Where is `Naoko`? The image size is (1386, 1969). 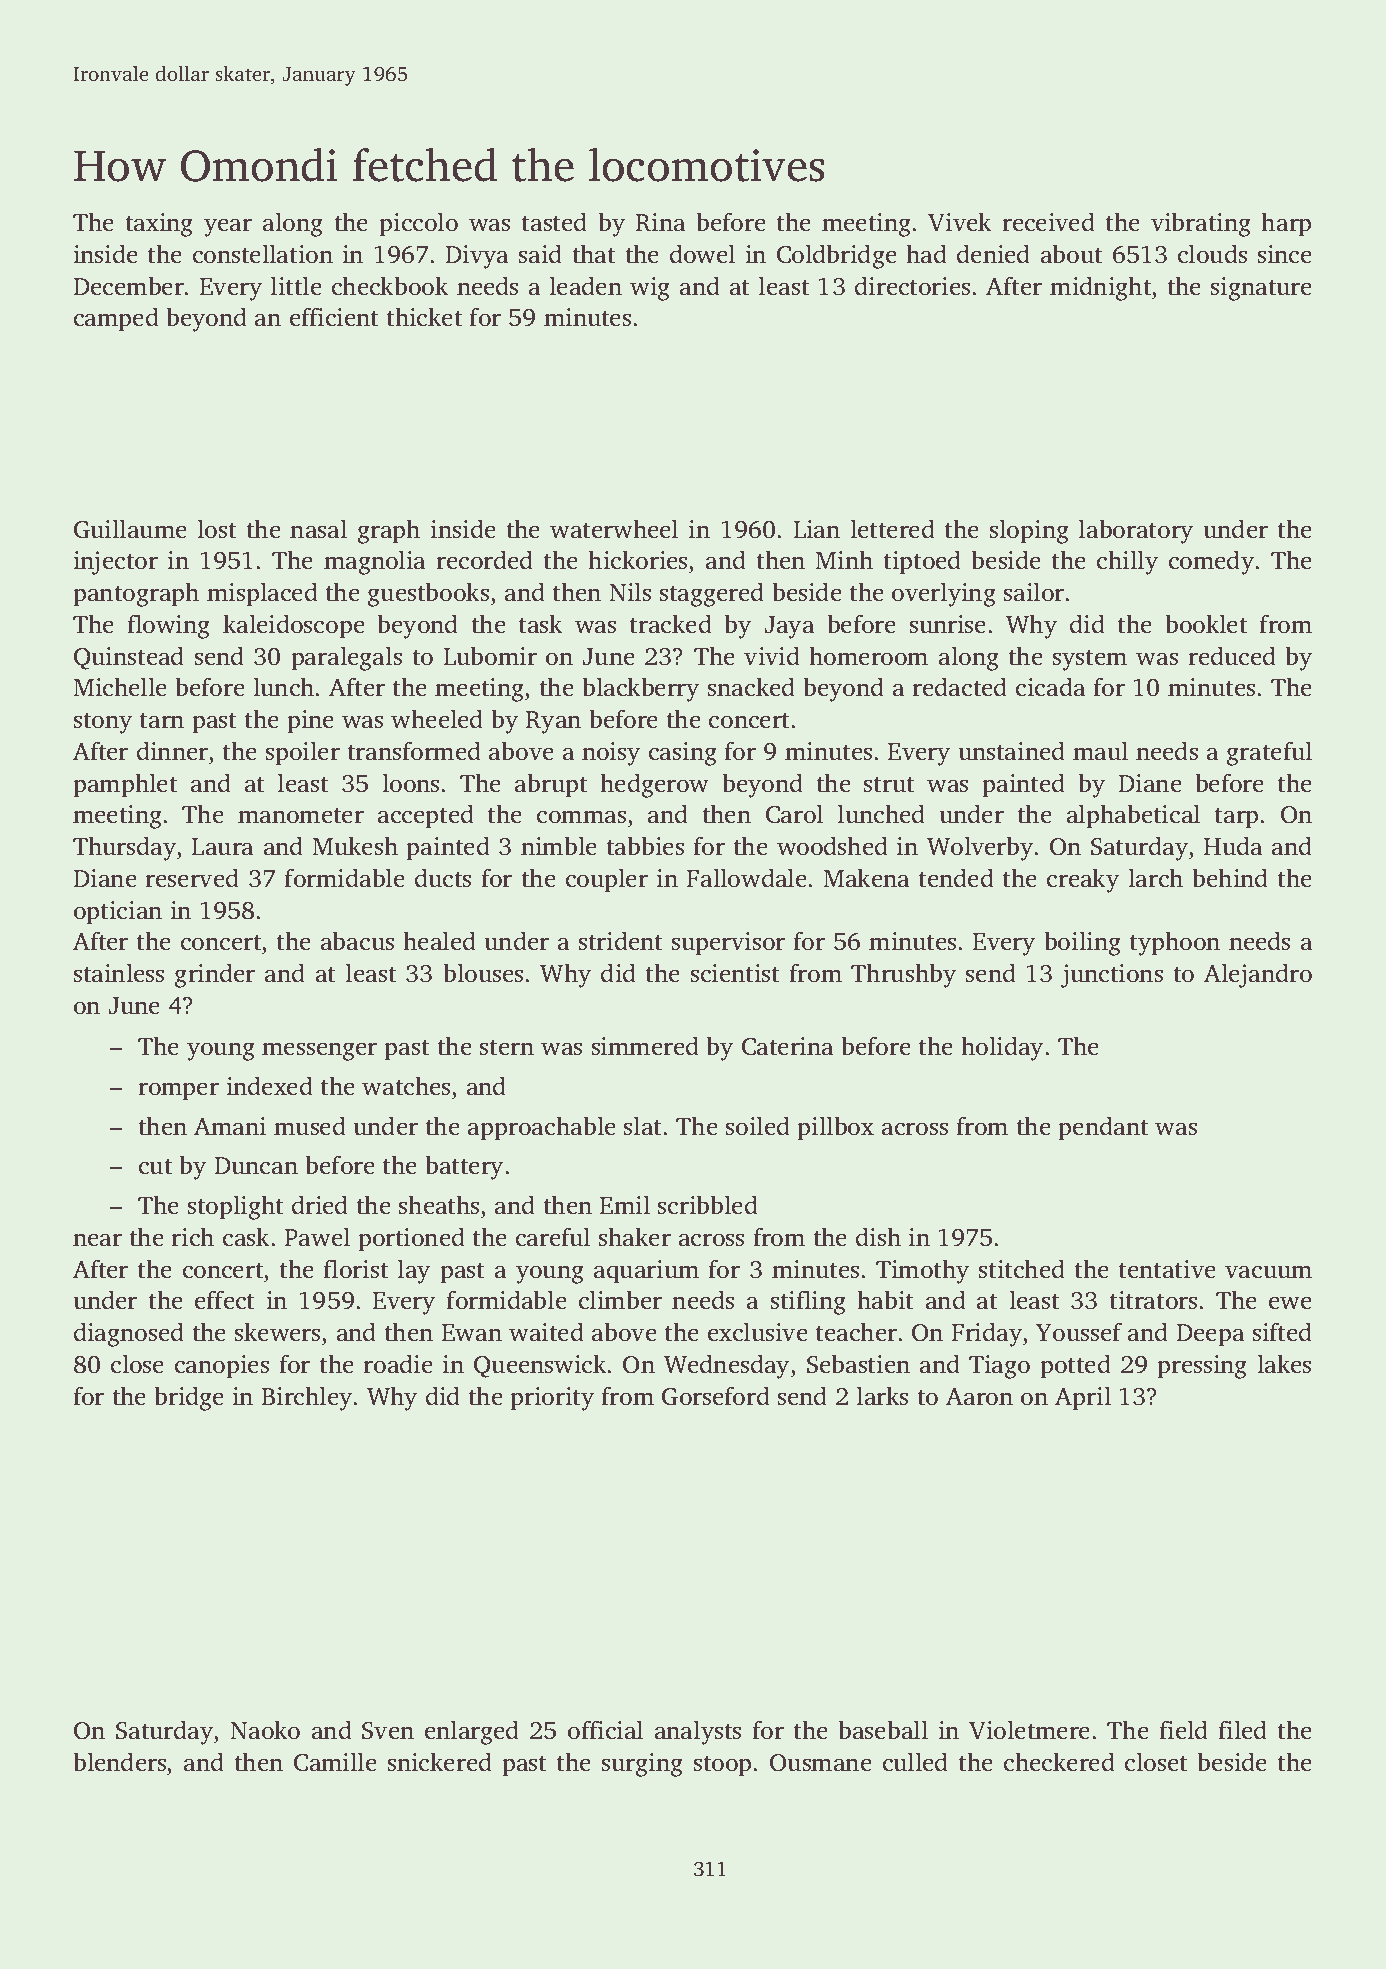
Naoko is located at coordinates (265, 1730).
